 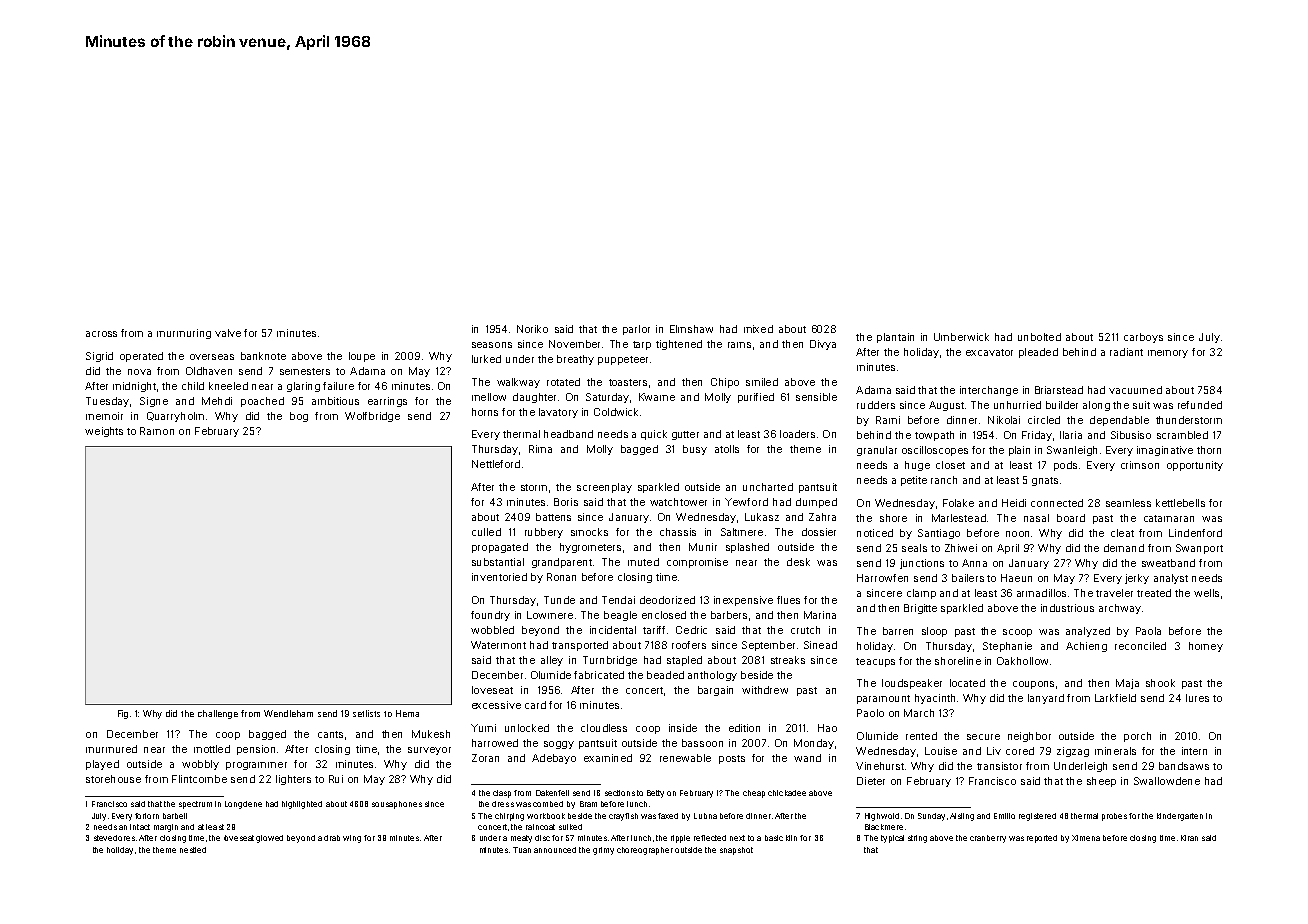 What do you see at coordinates (664, 615) in the screenshot?
I see `enclosed` at bounding box center [664, 615].
